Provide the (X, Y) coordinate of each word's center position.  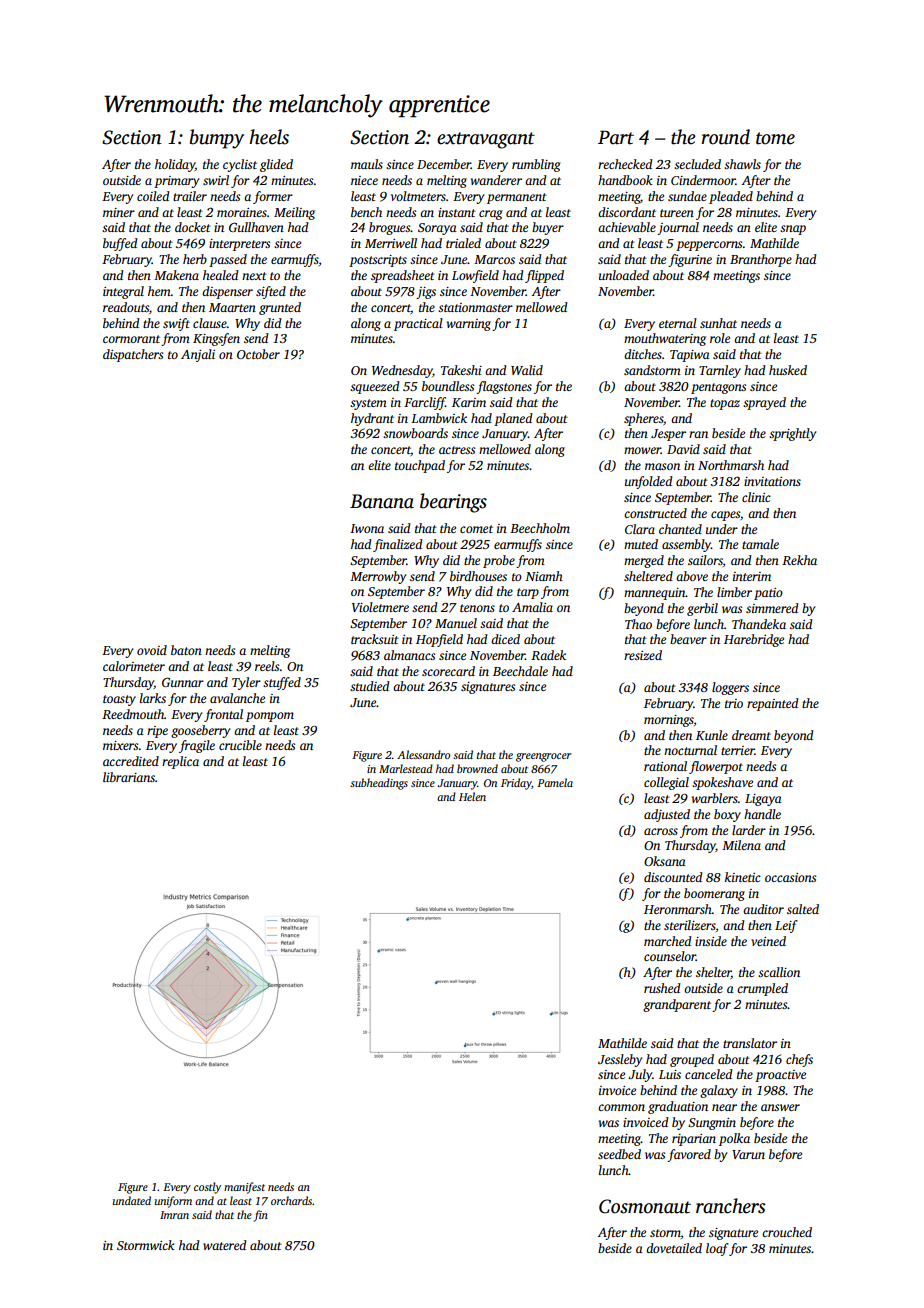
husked (788, 370)
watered (225, 1245)
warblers (715, 798)
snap (793, 230)
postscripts (378, 261)
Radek (548, 655)
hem (159, 291)
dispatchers (133, 355)
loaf (717, 1249)
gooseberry (200, 731)
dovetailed (674, 1248)
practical (418, 324)
